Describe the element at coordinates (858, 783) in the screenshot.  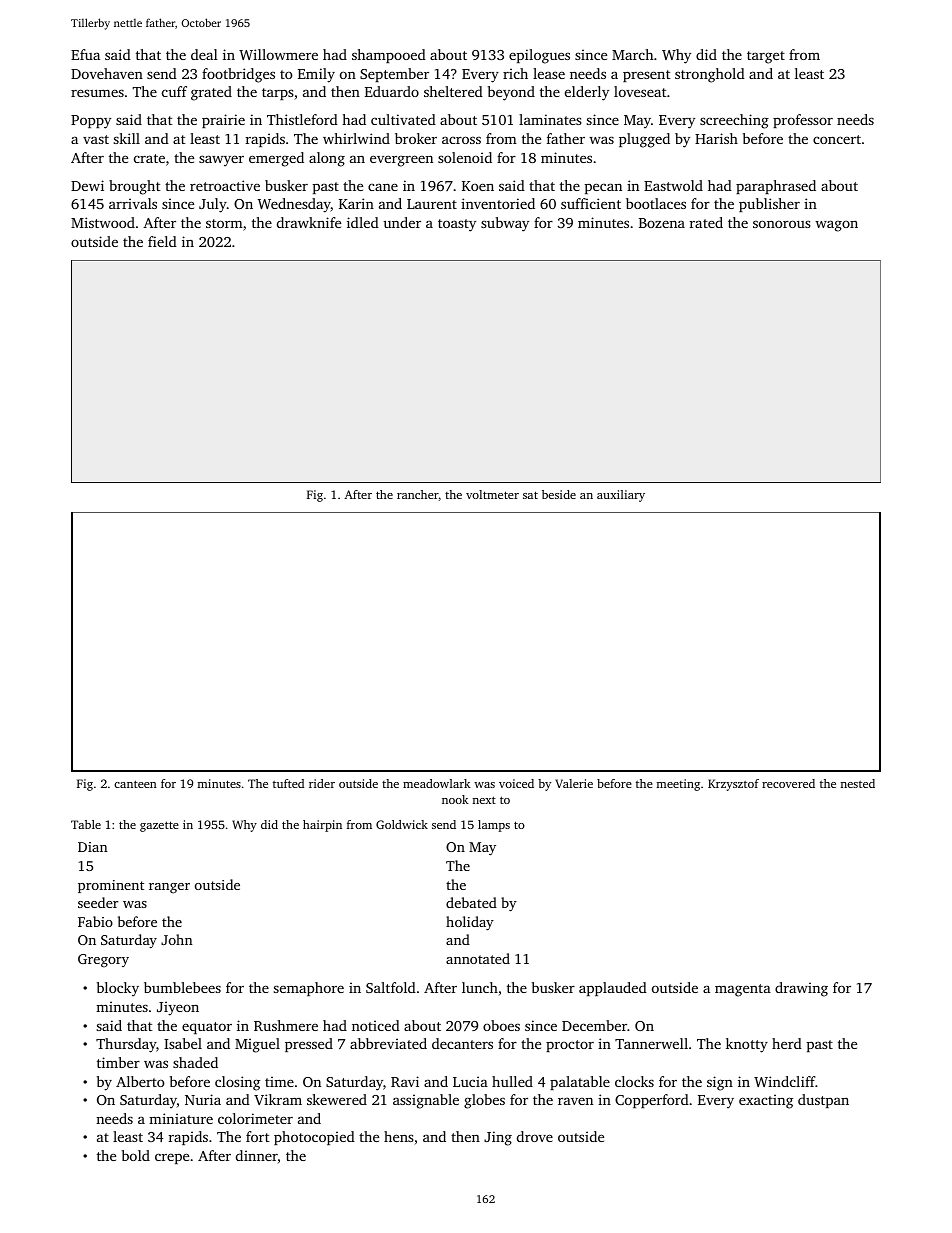
I see `nested` at that location.
